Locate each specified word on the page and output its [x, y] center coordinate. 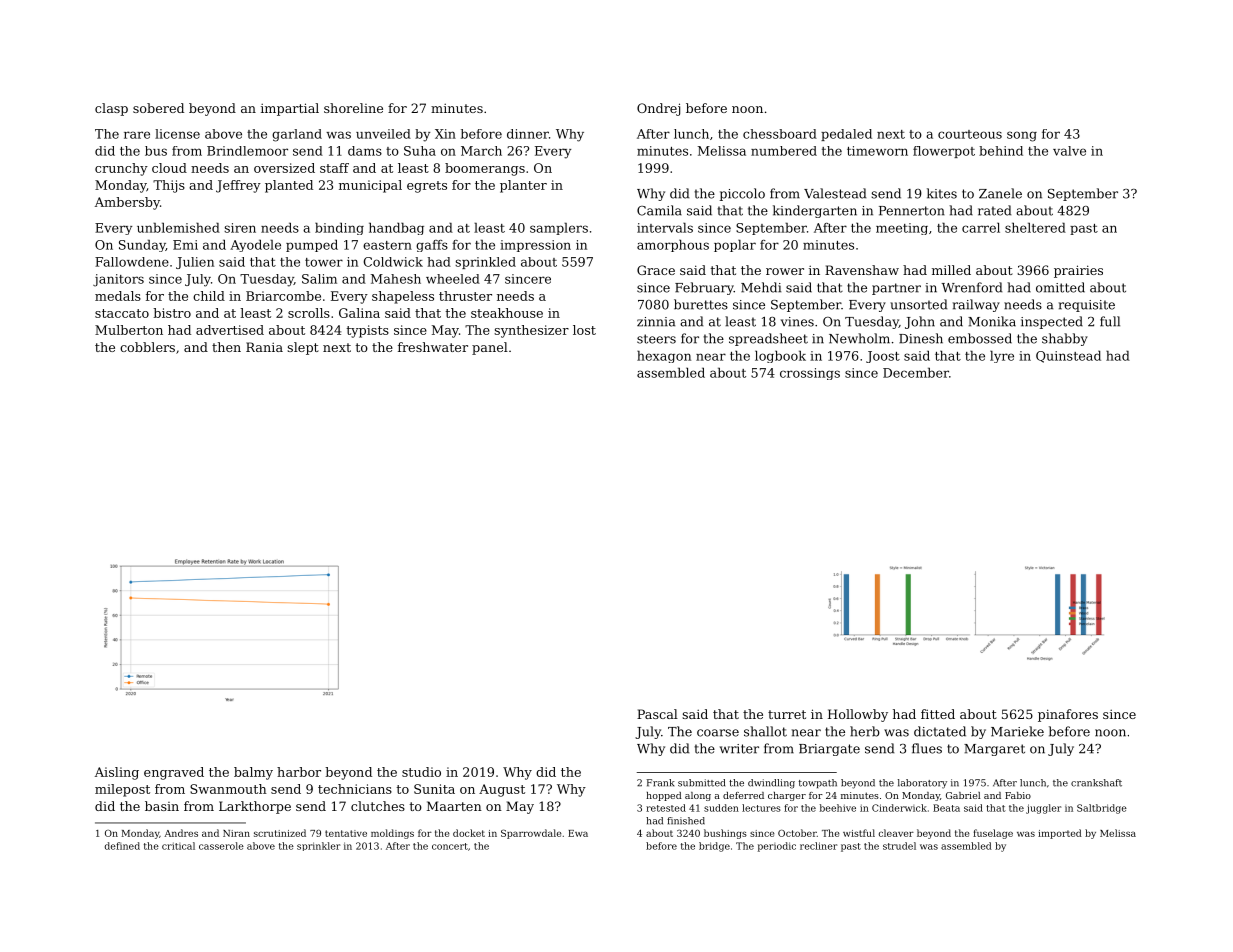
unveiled [383, 134]
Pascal [657, 714]
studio [421, 772]
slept [303, 348]
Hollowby [858, 715]
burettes [701, 304]
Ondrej [658, 109]
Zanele [1000, 193]
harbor [299, 772]
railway [976, 305]
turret [787, 714]
